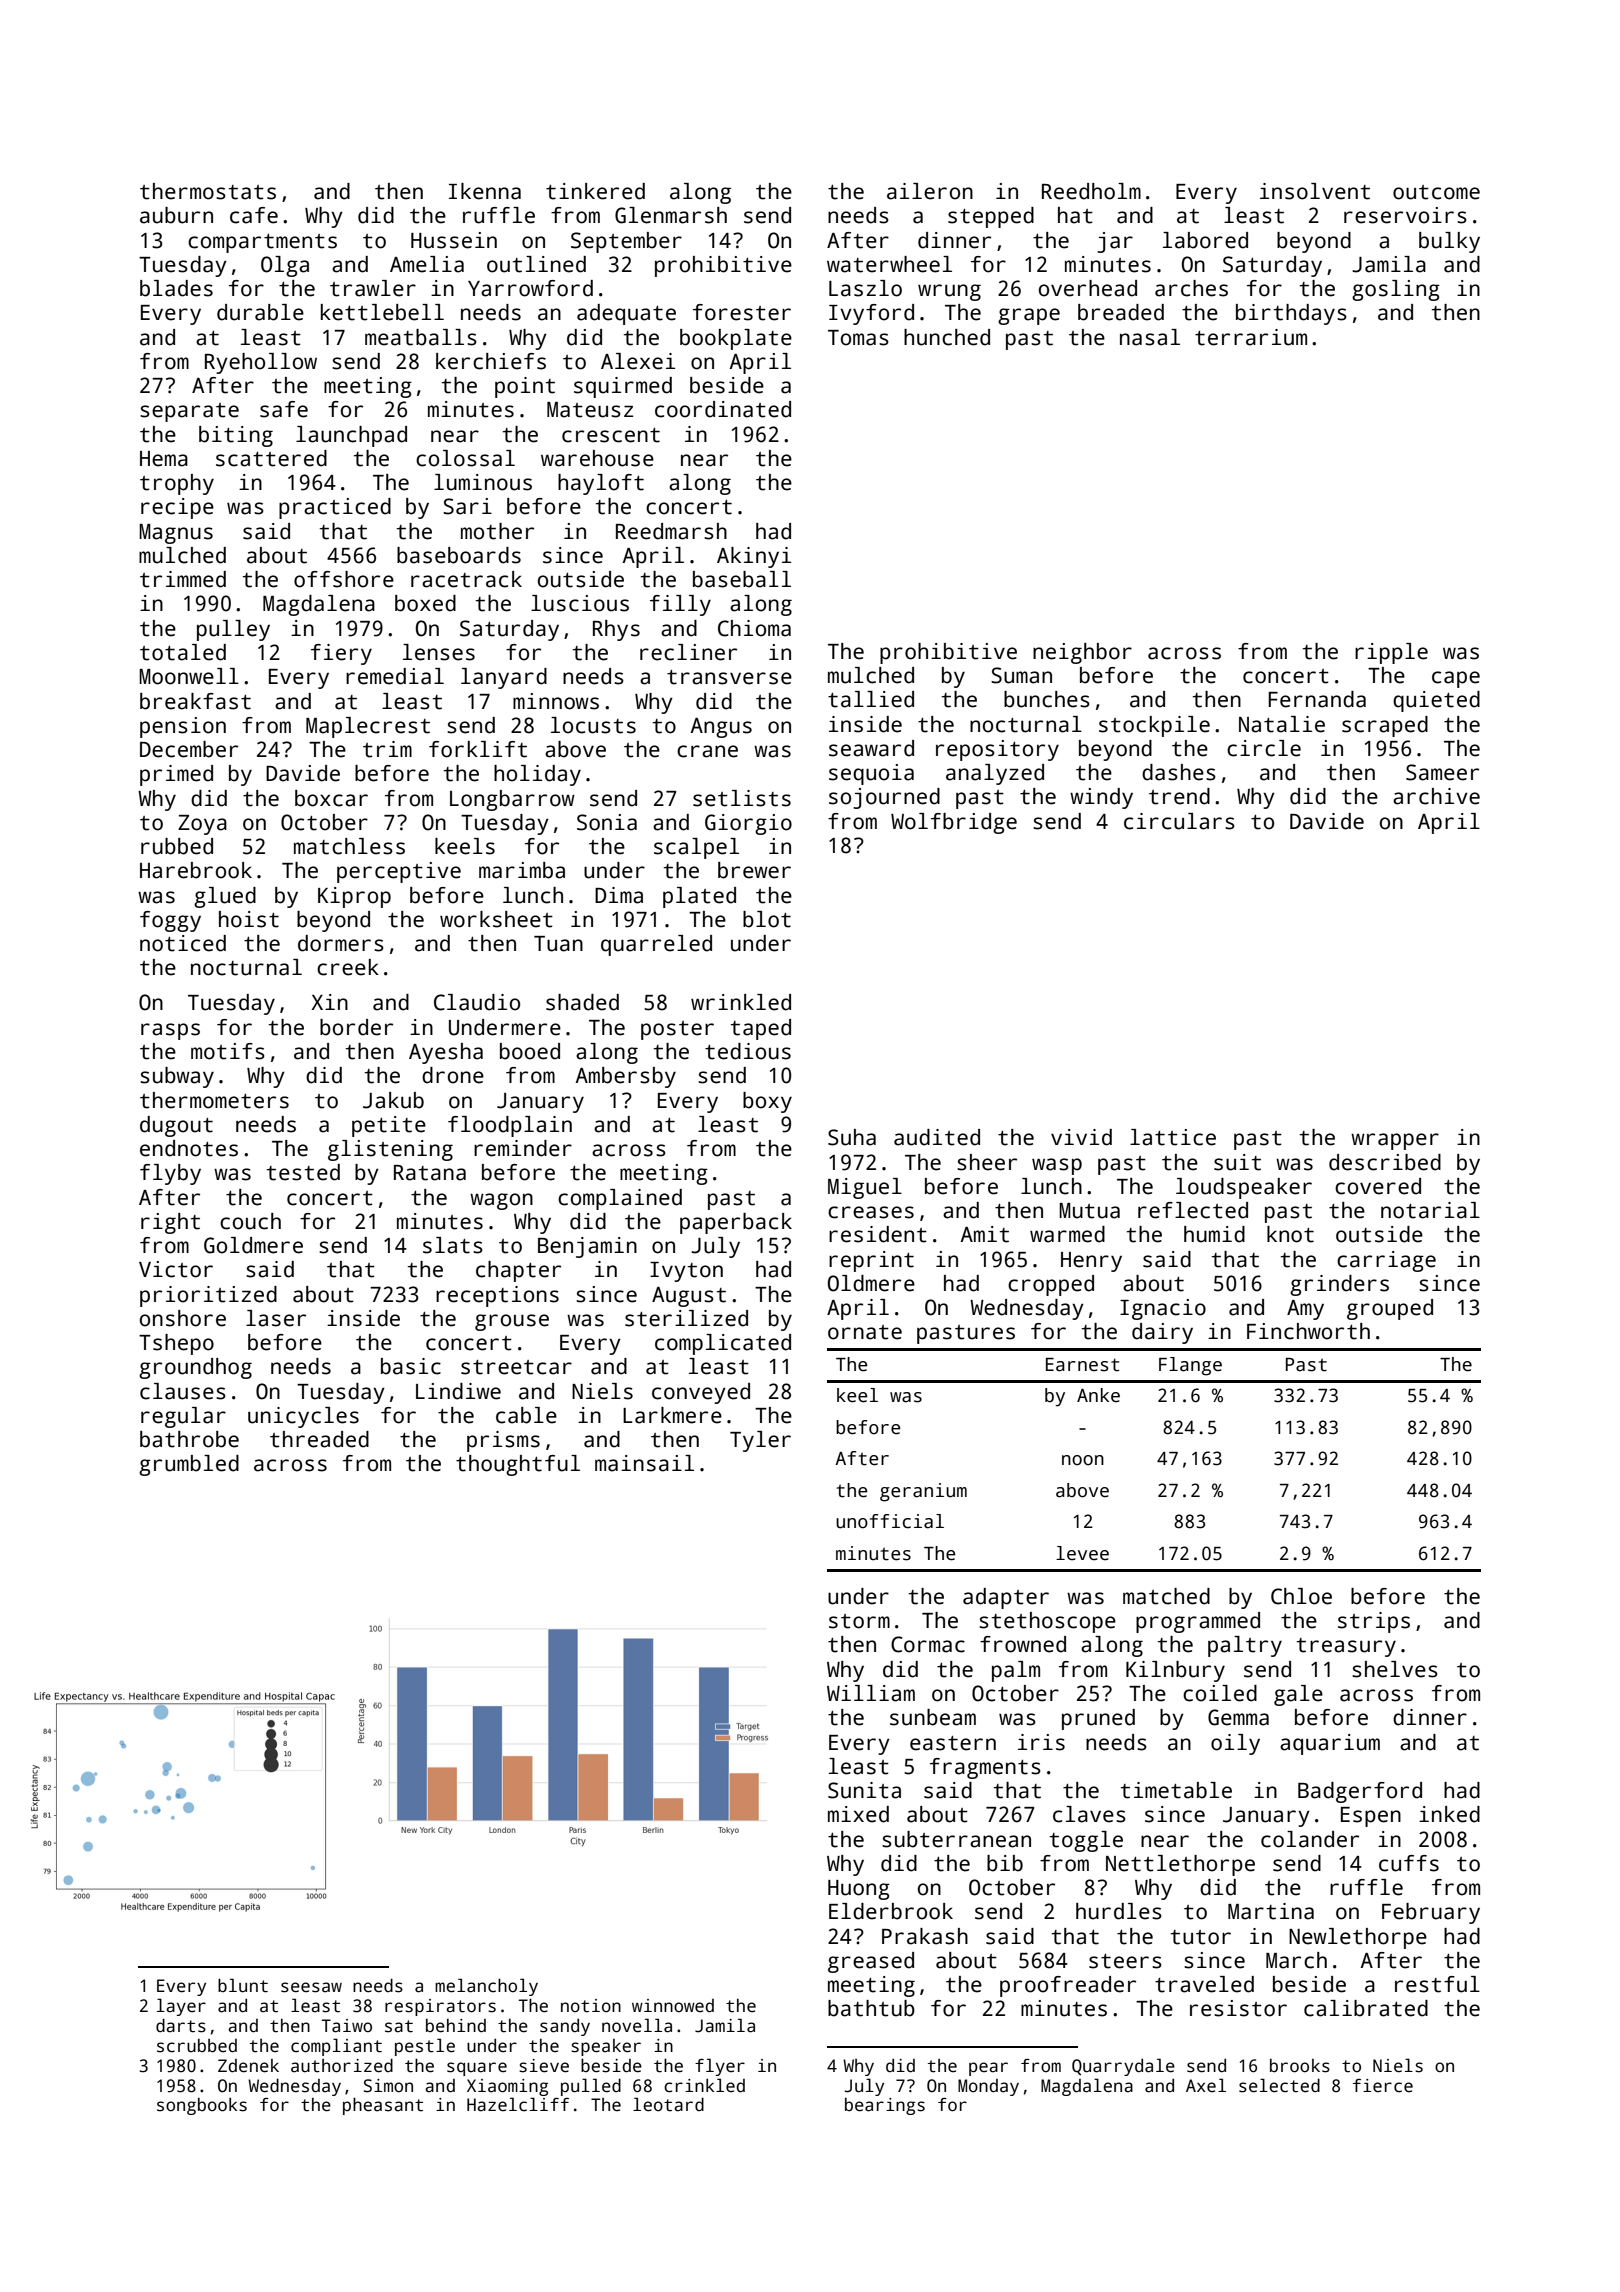 This screenshot has height=2292, width=1620. Describe the element at coordinates (411, 1366) in the screenshot. I see `basic` at that location.
